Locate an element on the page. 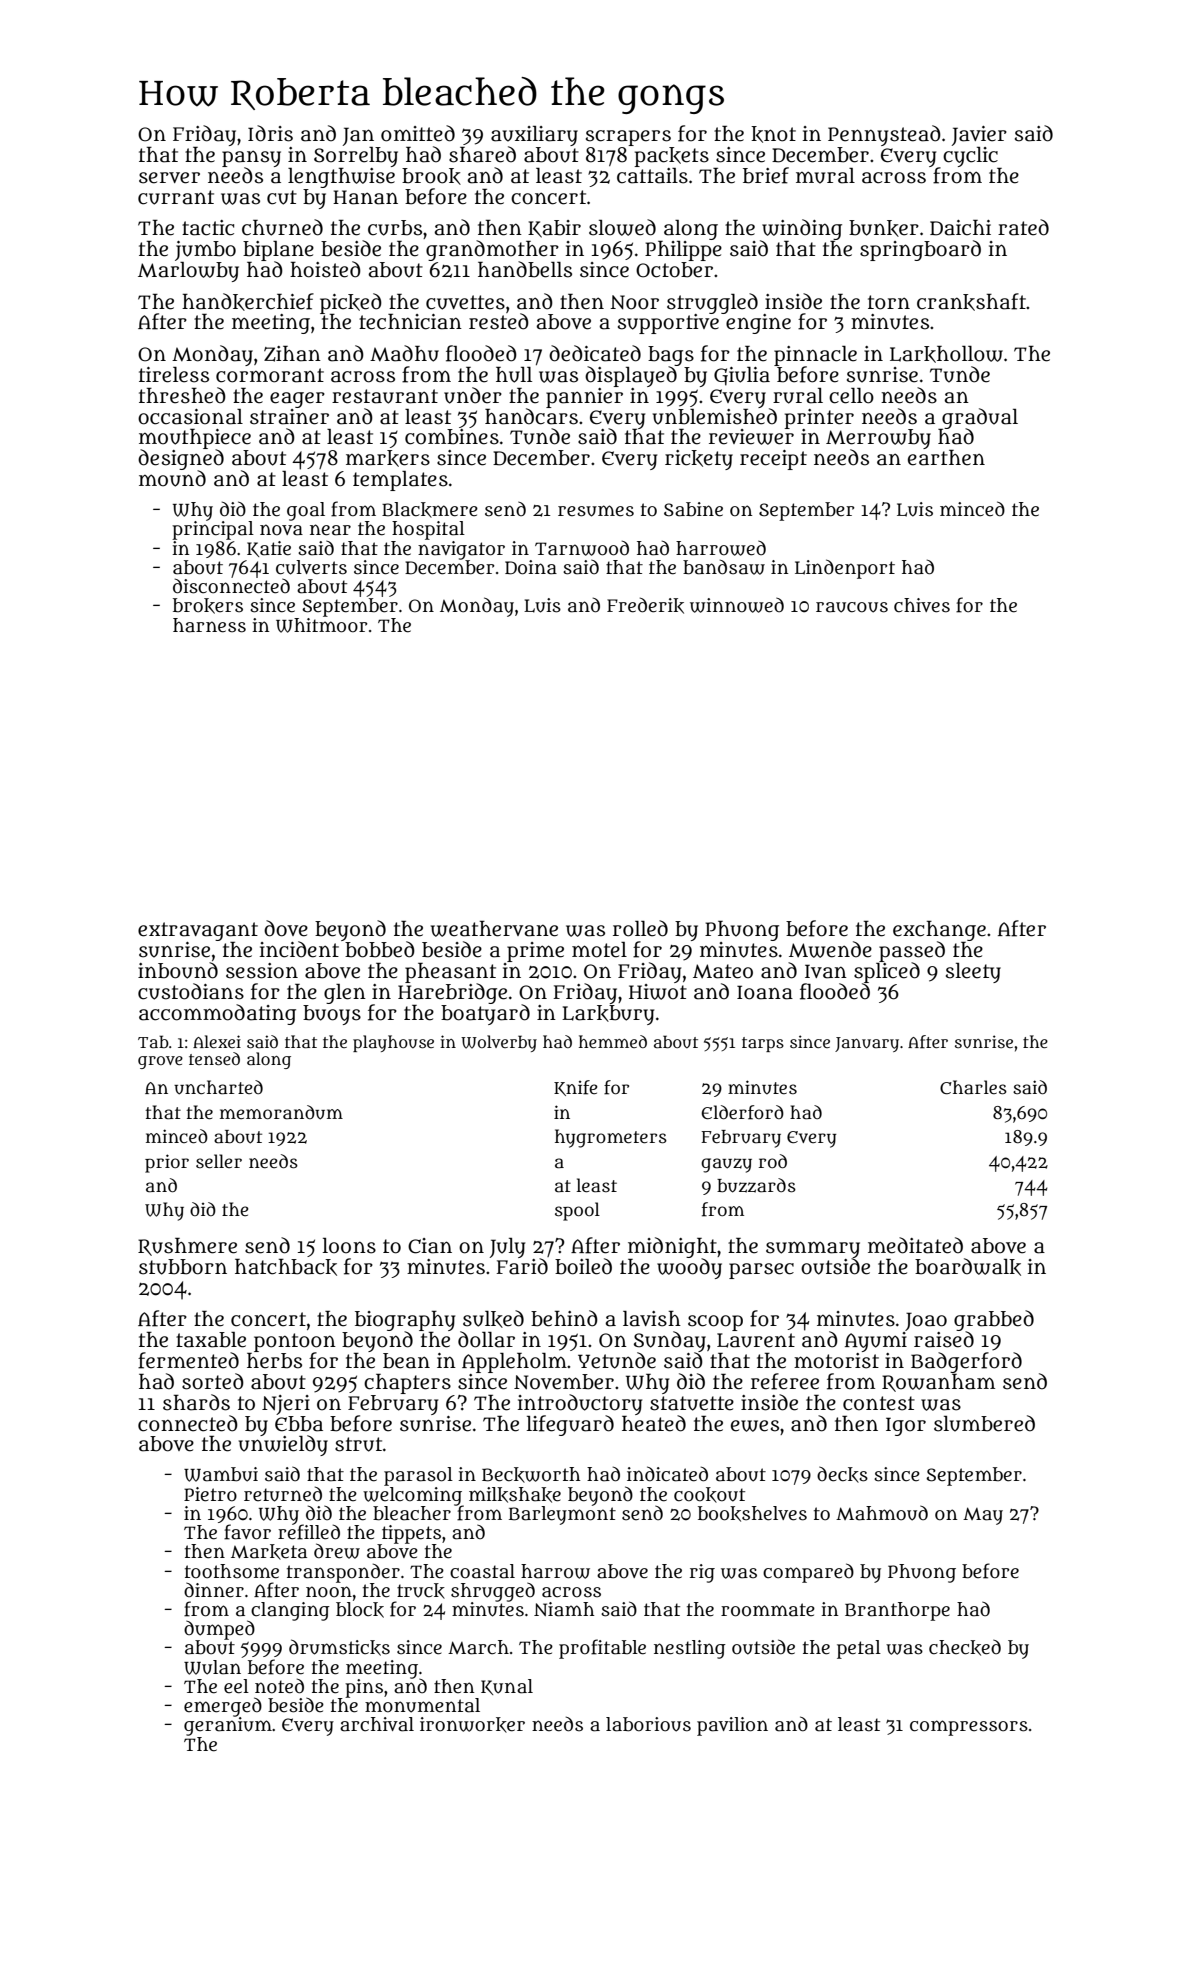 Image resolution: width=1193 pixels, height=1964 pixels. cormorant is located at coordinates (270, 375).
